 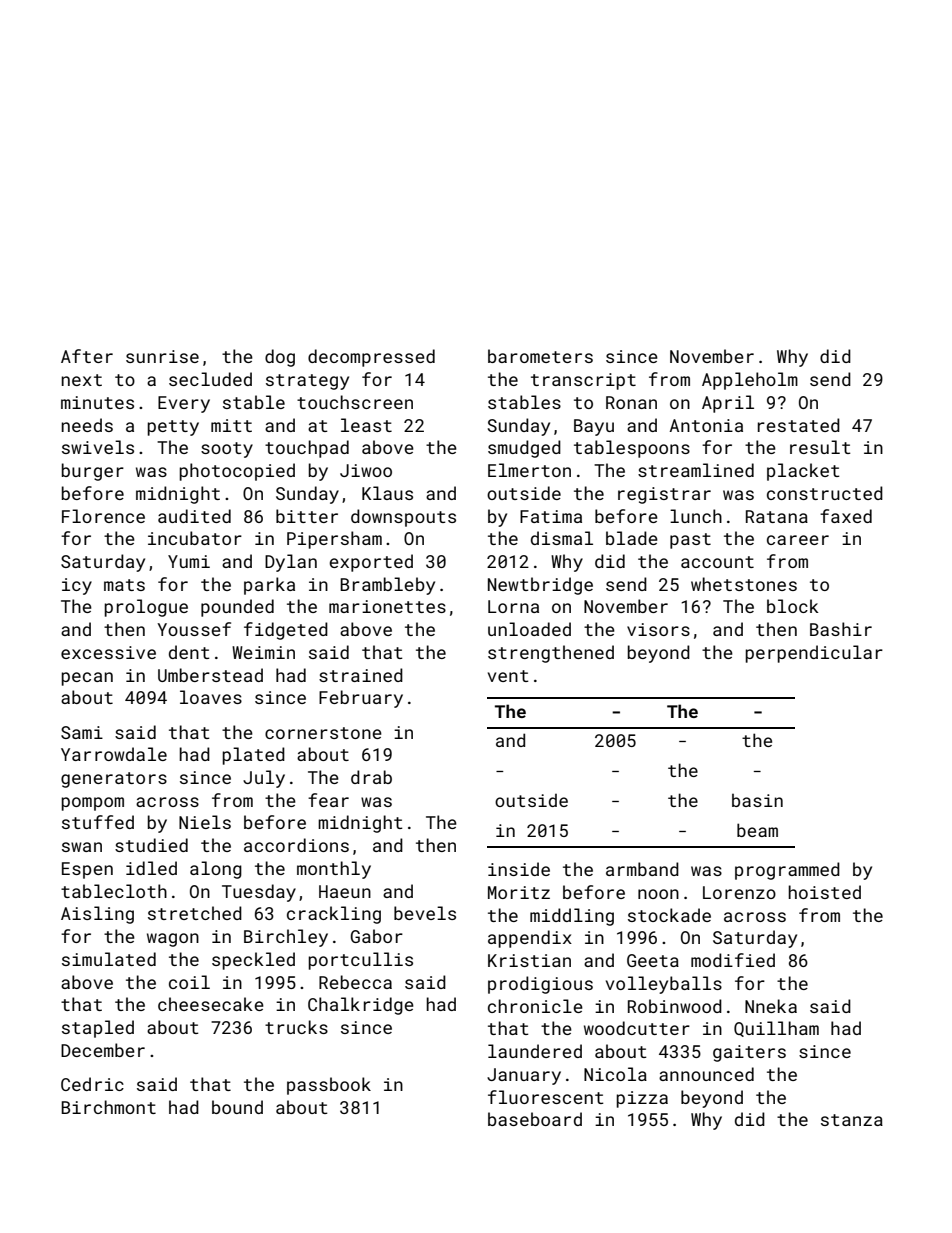 What do you see at coordinates (653, 960) in the document?
I see `Geeta` at bounding box center [653, 960].
